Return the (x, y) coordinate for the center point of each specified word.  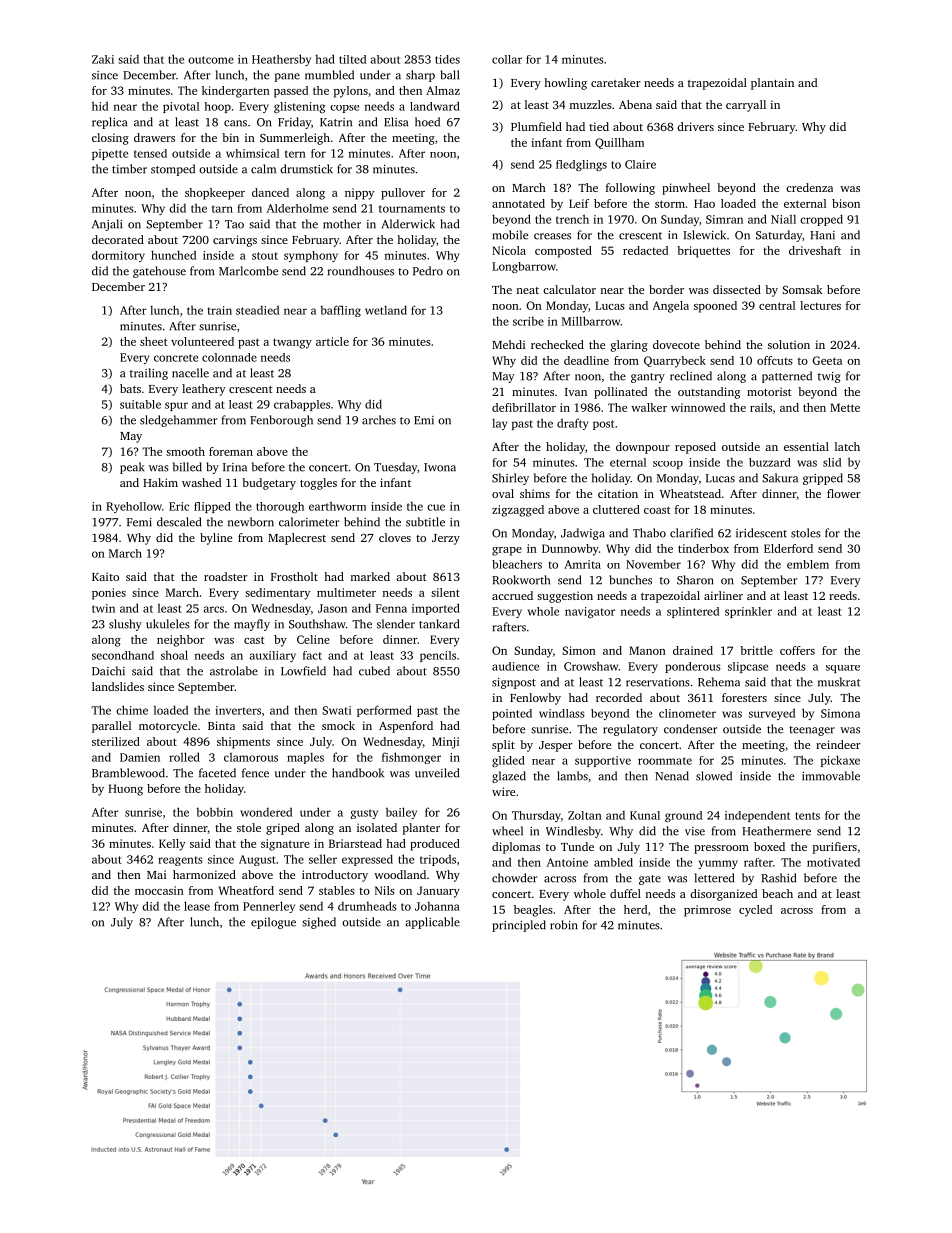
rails (761, 407)
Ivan (576, 392)
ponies (109, 594)
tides (447, 59)
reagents (180, 861)
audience (515, 666)
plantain (772, 84)
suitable (140, 404)
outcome (211, 60)
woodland (400, 874)
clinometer (687, 713)
